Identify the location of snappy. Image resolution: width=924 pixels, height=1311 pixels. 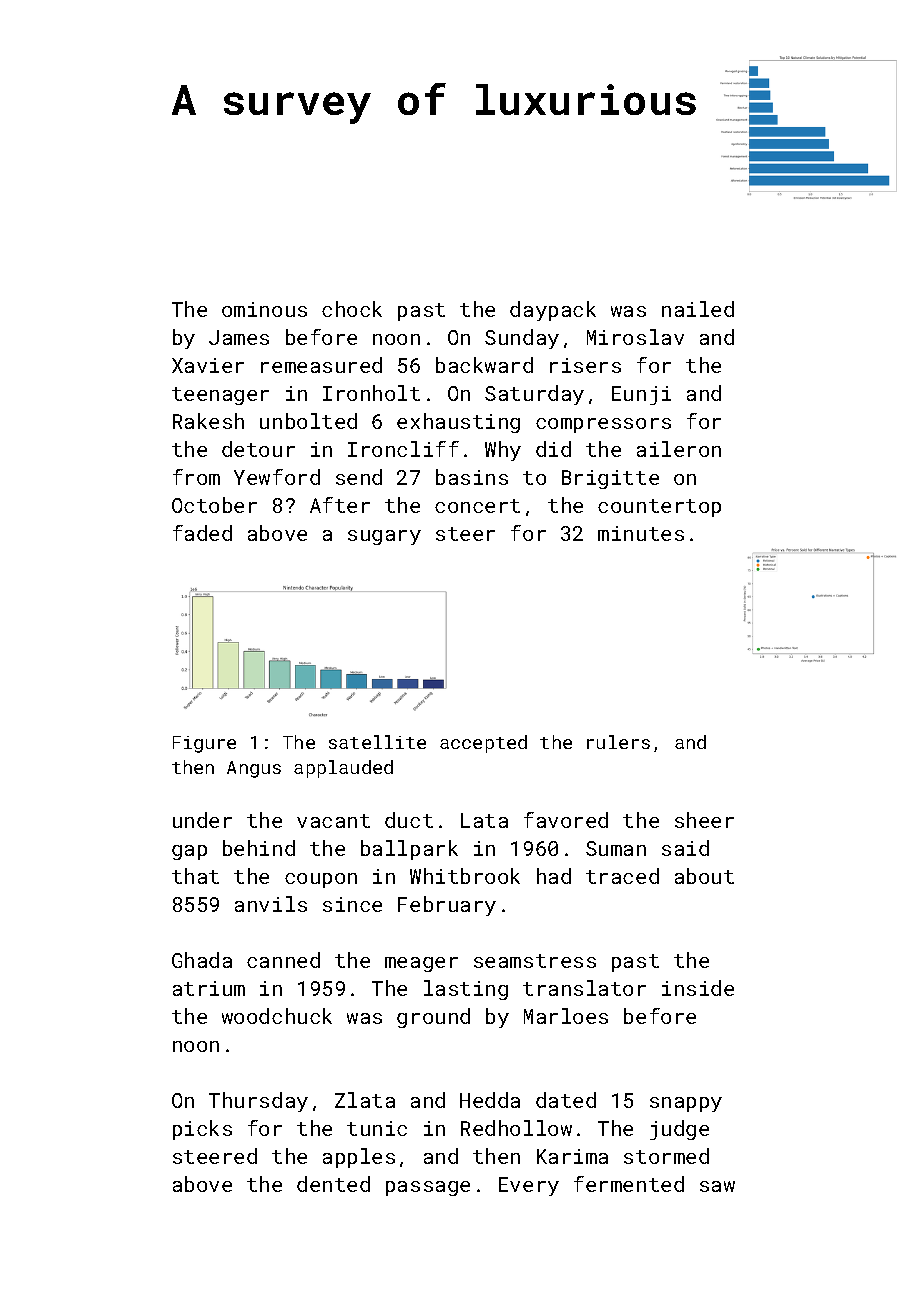
(686, 1104).
